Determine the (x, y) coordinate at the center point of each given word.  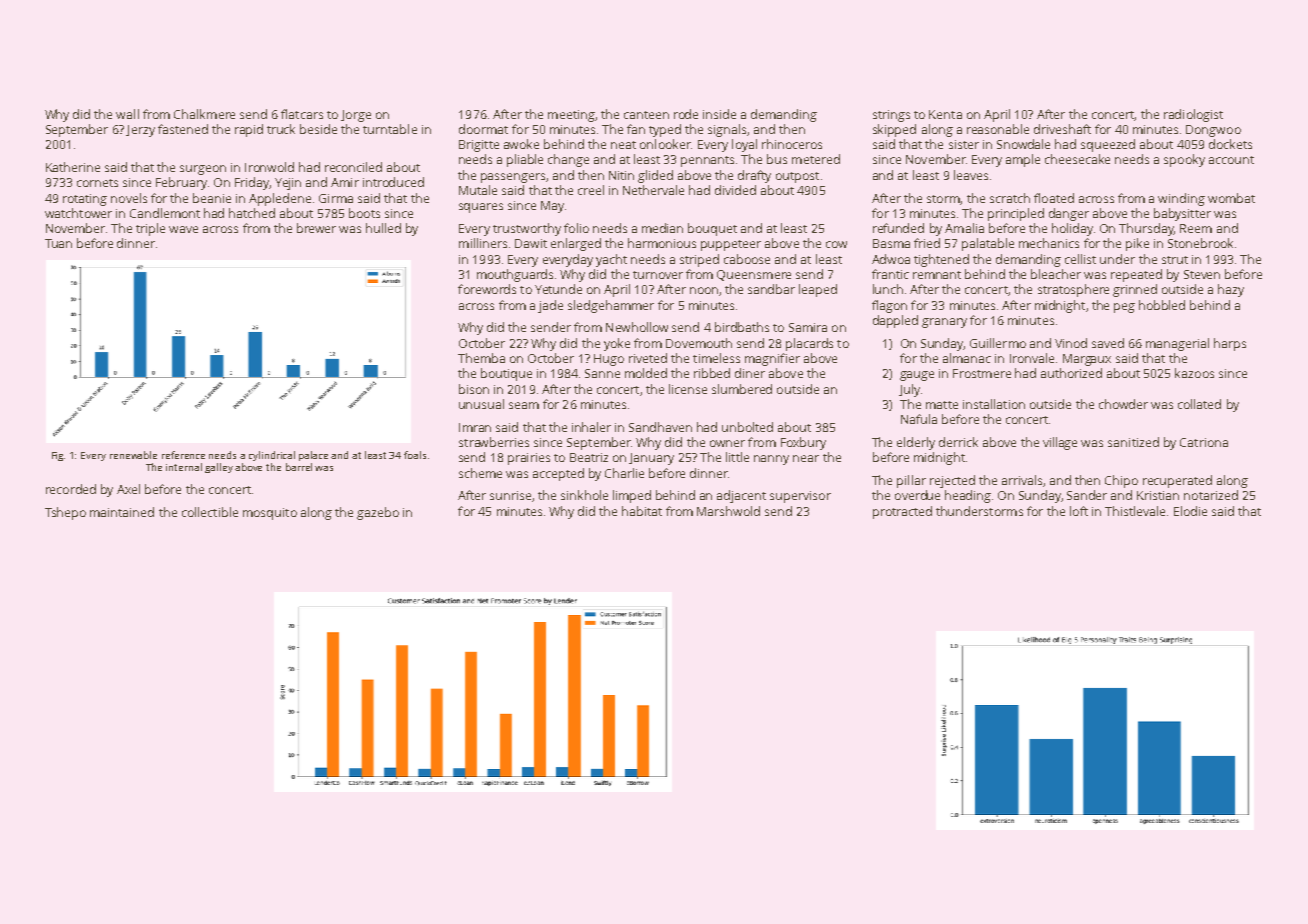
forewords (487, 289)
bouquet (712, 229)
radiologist (1193, 115)
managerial (1177, 344)
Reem (1196, 228)
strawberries (494, 442)
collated (1199, 404)
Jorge (356, 116)
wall (127, 114)
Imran (475, 427)
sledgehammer (611, 306)
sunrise (510, 495)
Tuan (58, 243)
